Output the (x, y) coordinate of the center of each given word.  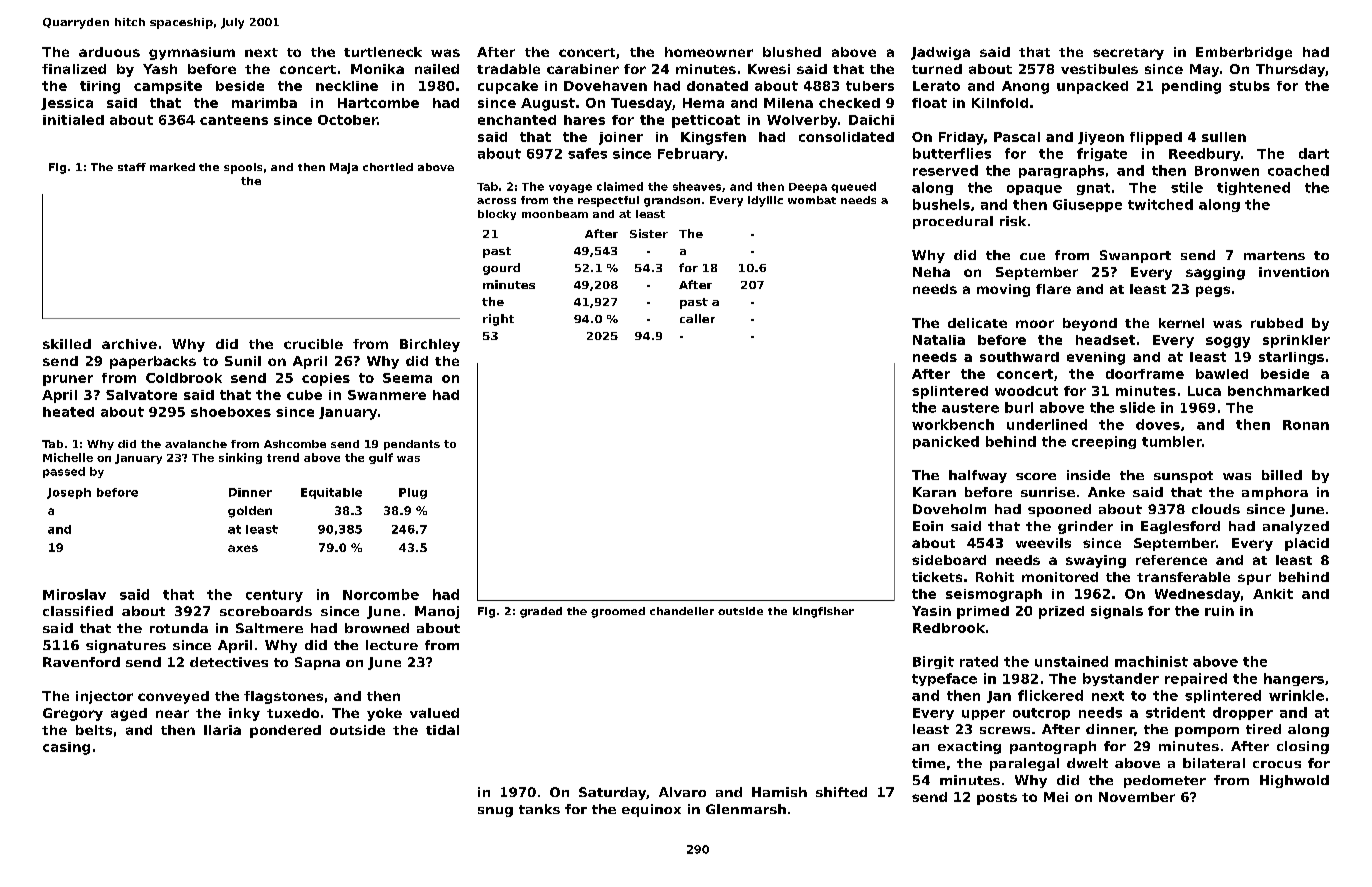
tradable (508, 69)
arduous (109, 52)
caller (697, 318)
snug (495, 812)
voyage (570, 188)
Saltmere (269, 628)
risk (1013, 221)
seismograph (994, 595)
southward (1019, 357)
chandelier (682, 611)
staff (132, 167)
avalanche (196, 444)
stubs (1249, 86)
